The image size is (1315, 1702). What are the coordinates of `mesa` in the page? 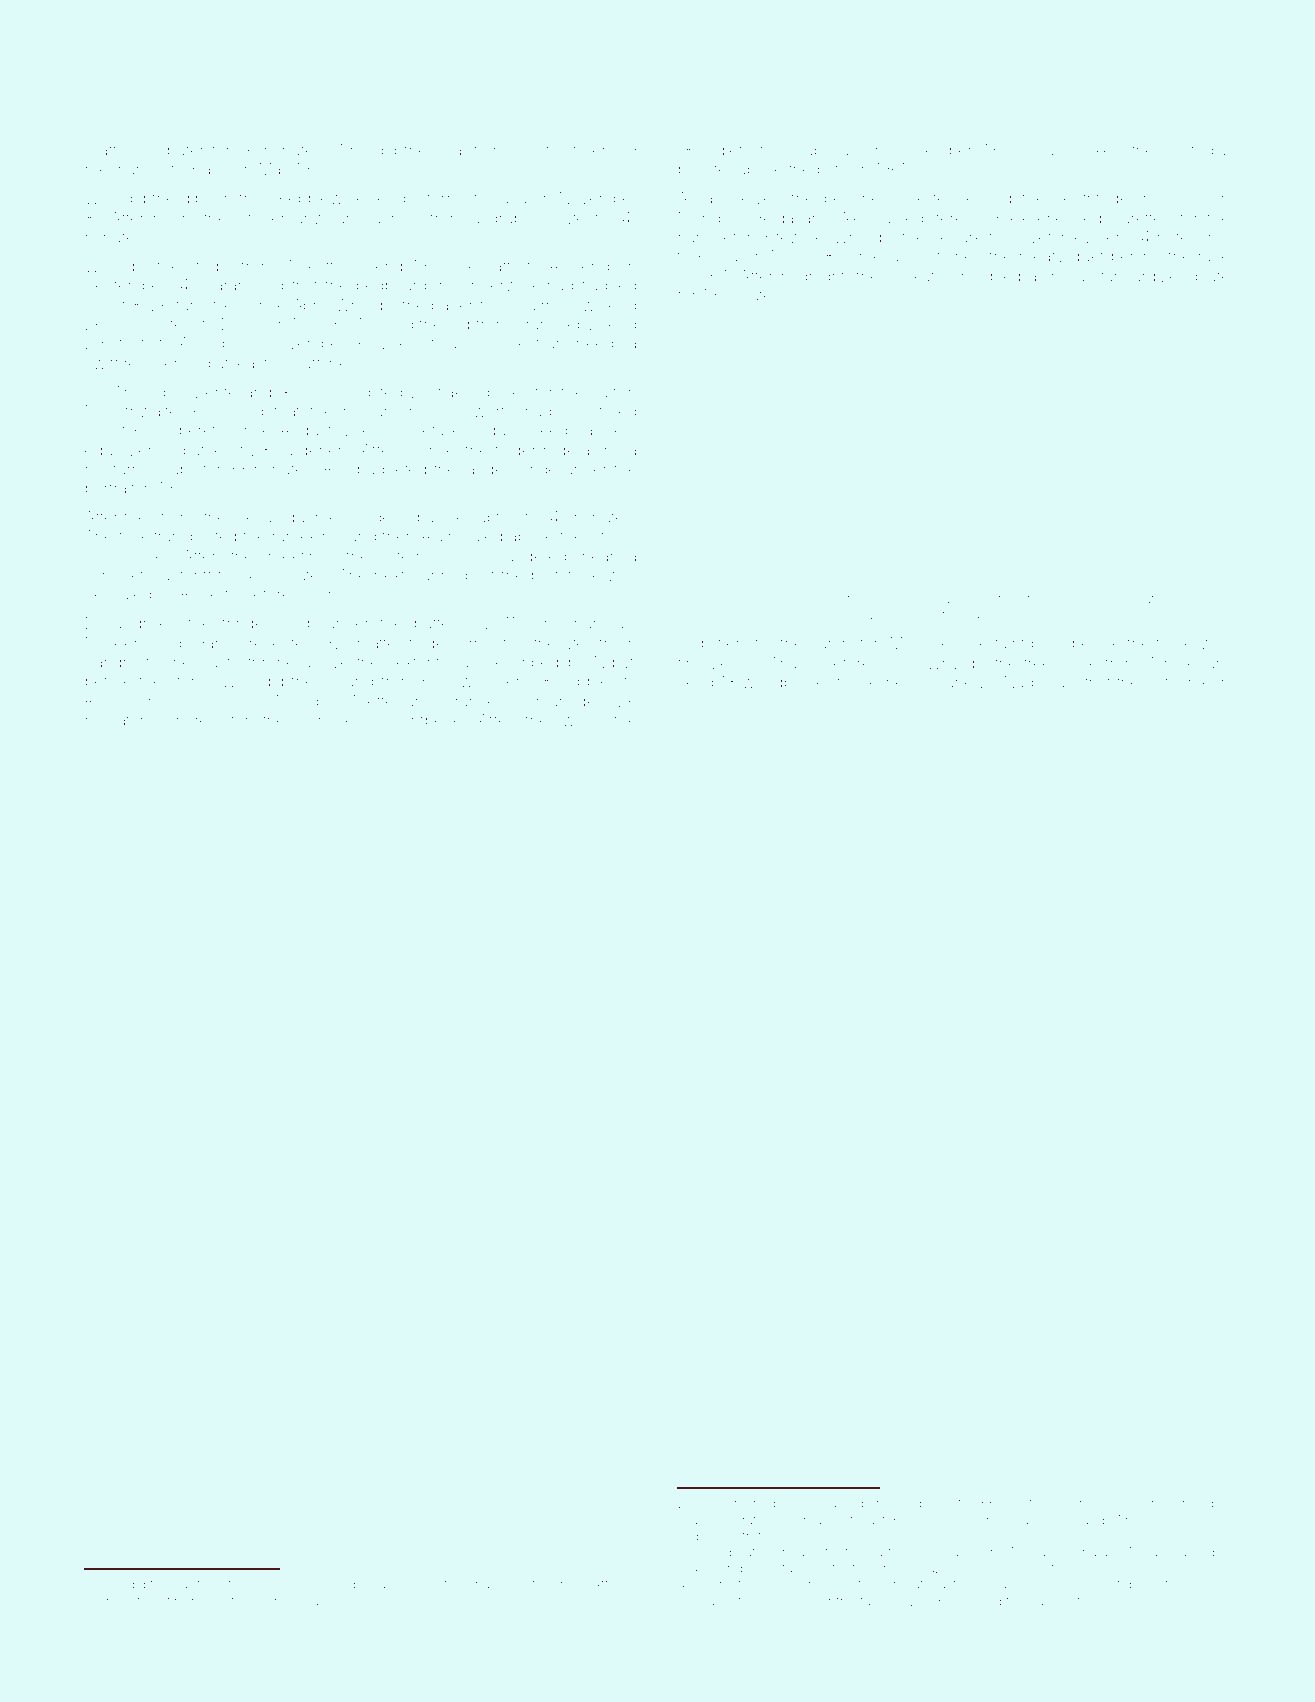 It's located at (252, 518).
